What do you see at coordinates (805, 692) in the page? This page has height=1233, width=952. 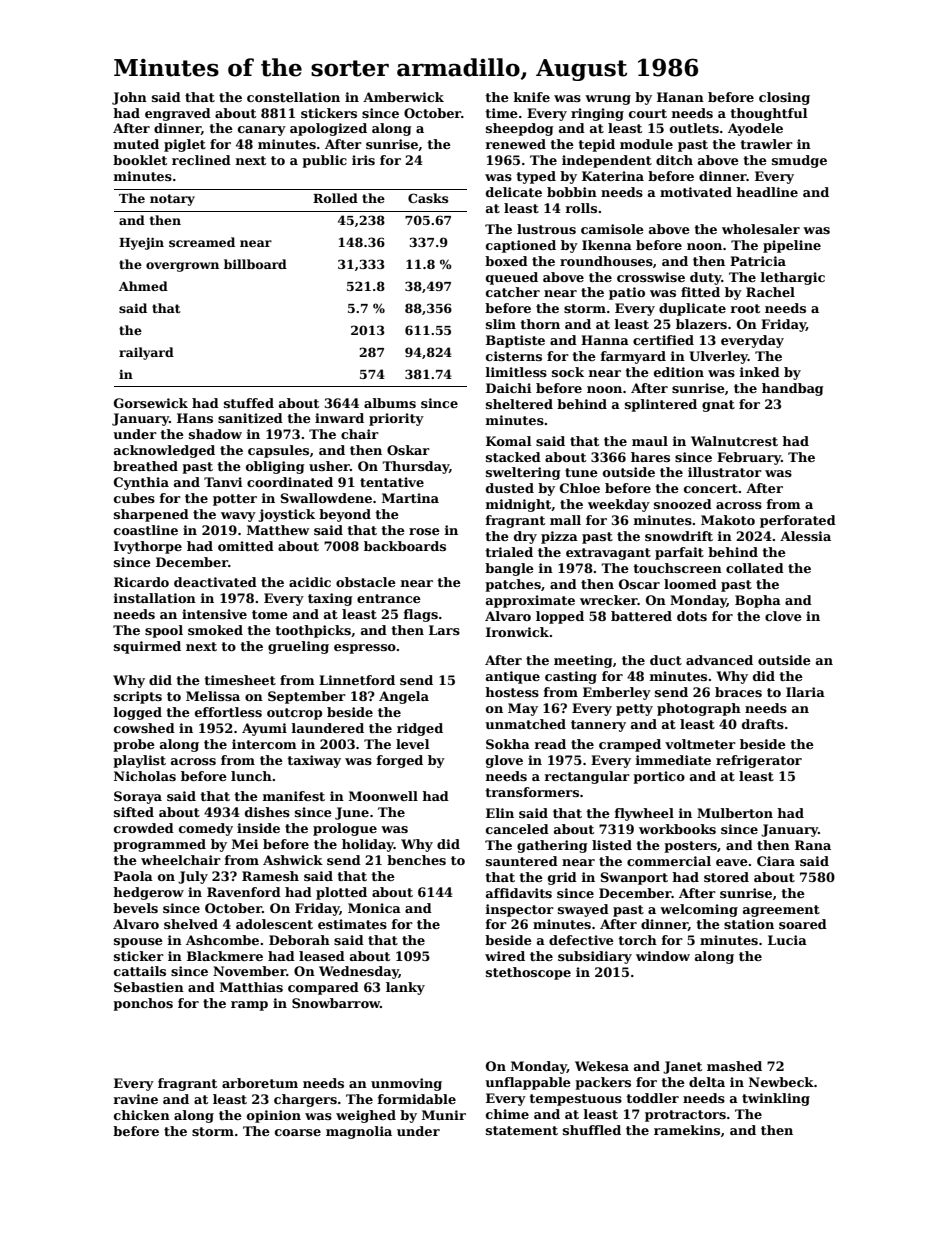 I see `Ilaria` at bounding box center [805, 692].
